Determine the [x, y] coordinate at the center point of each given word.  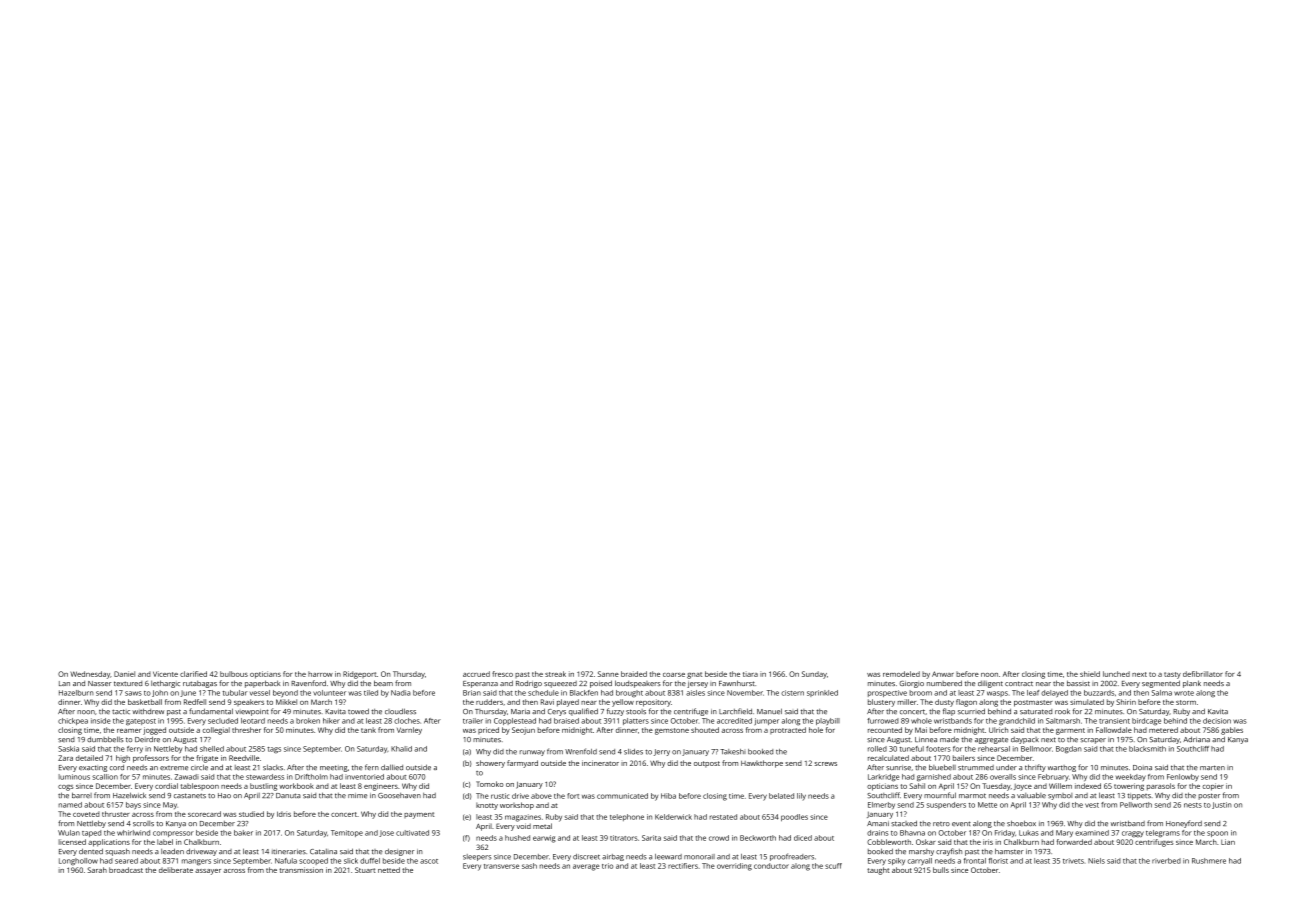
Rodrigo [529, 684]
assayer [208, 872]
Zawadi [187, 777]
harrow [320, 674]
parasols [1161, 787]
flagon [966, 703]
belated [781, 796]
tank [368, 730]
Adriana [1196, 739]
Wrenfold [581, 751]
